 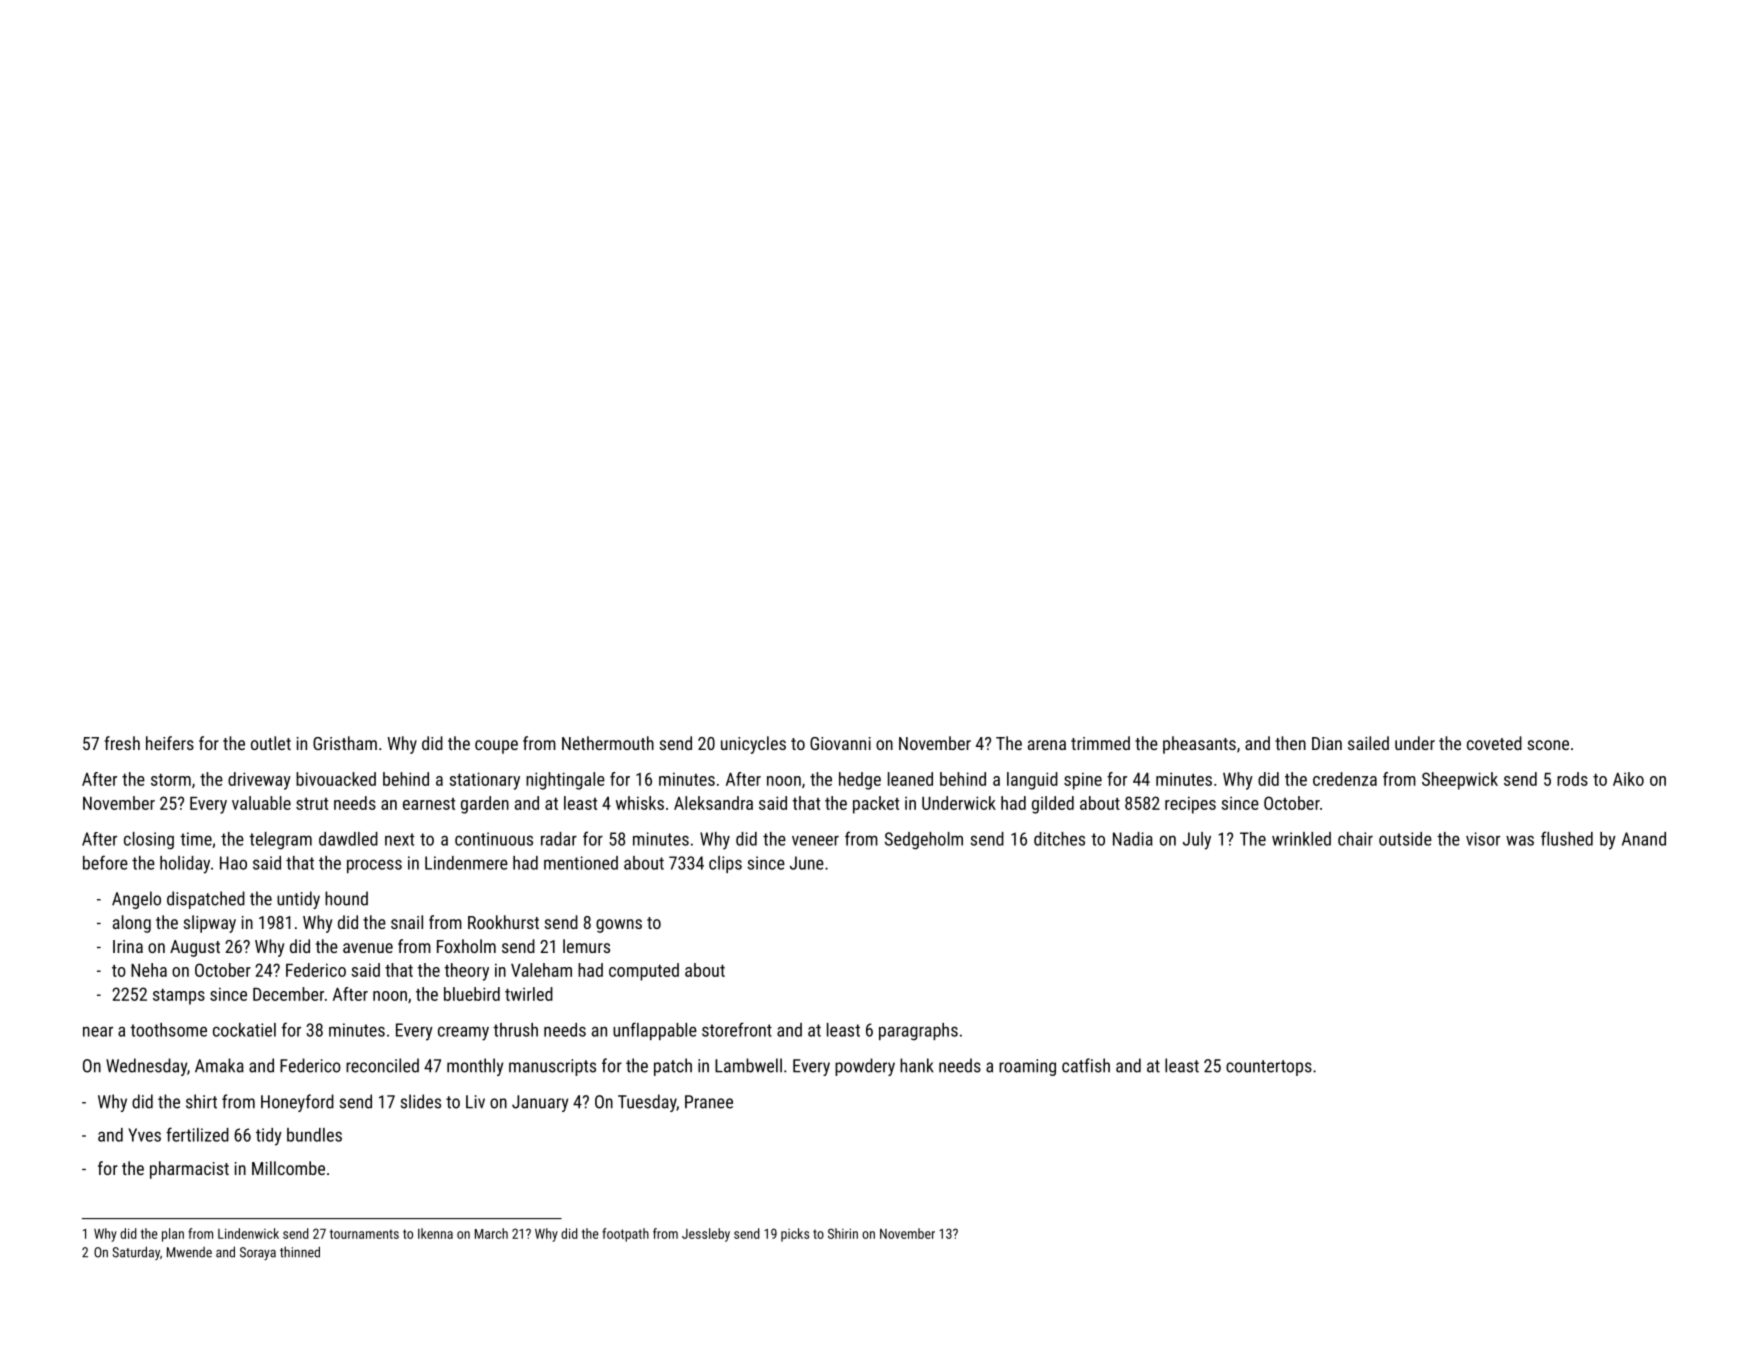 I want to click on Aiko, so click(x=1628, y=779).
